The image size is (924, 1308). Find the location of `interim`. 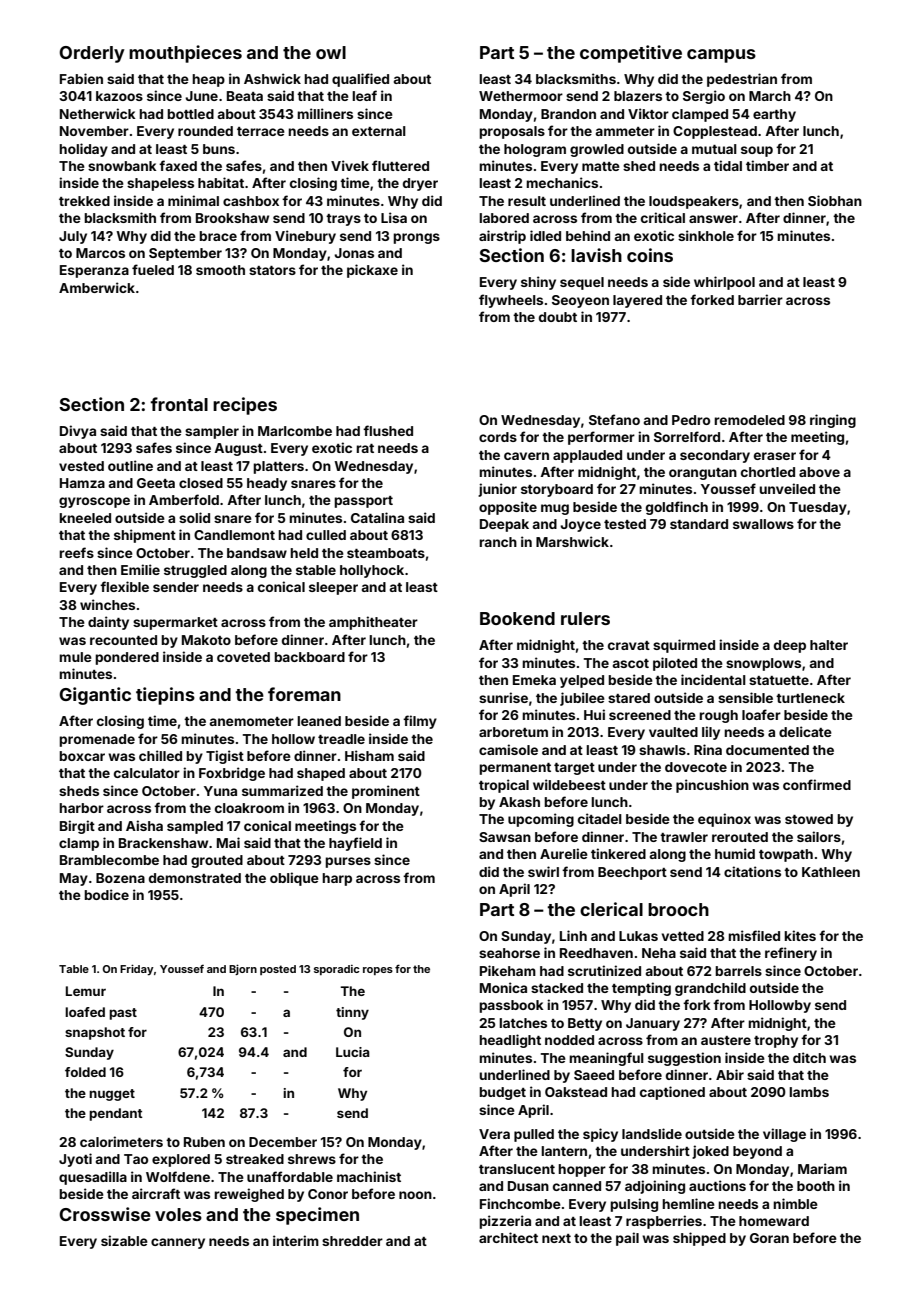

interim is located at coordinates (296, 1240).
